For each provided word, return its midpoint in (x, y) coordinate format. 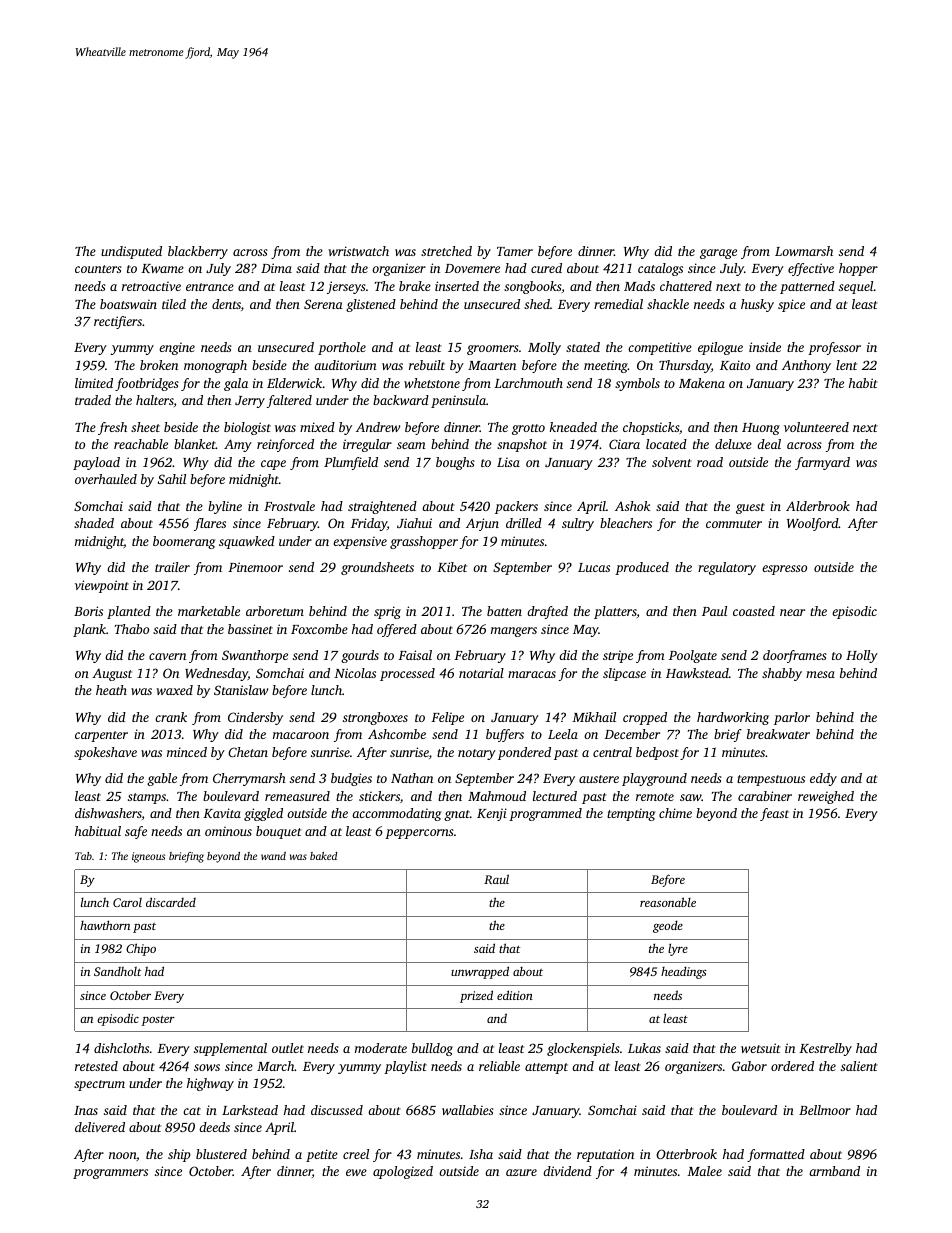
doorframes (795, 656)
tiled (174, 304)
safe (136, 832)
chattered (686, 286)
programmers (110, 1174)
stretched (446, 251)
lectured (555, 796)
